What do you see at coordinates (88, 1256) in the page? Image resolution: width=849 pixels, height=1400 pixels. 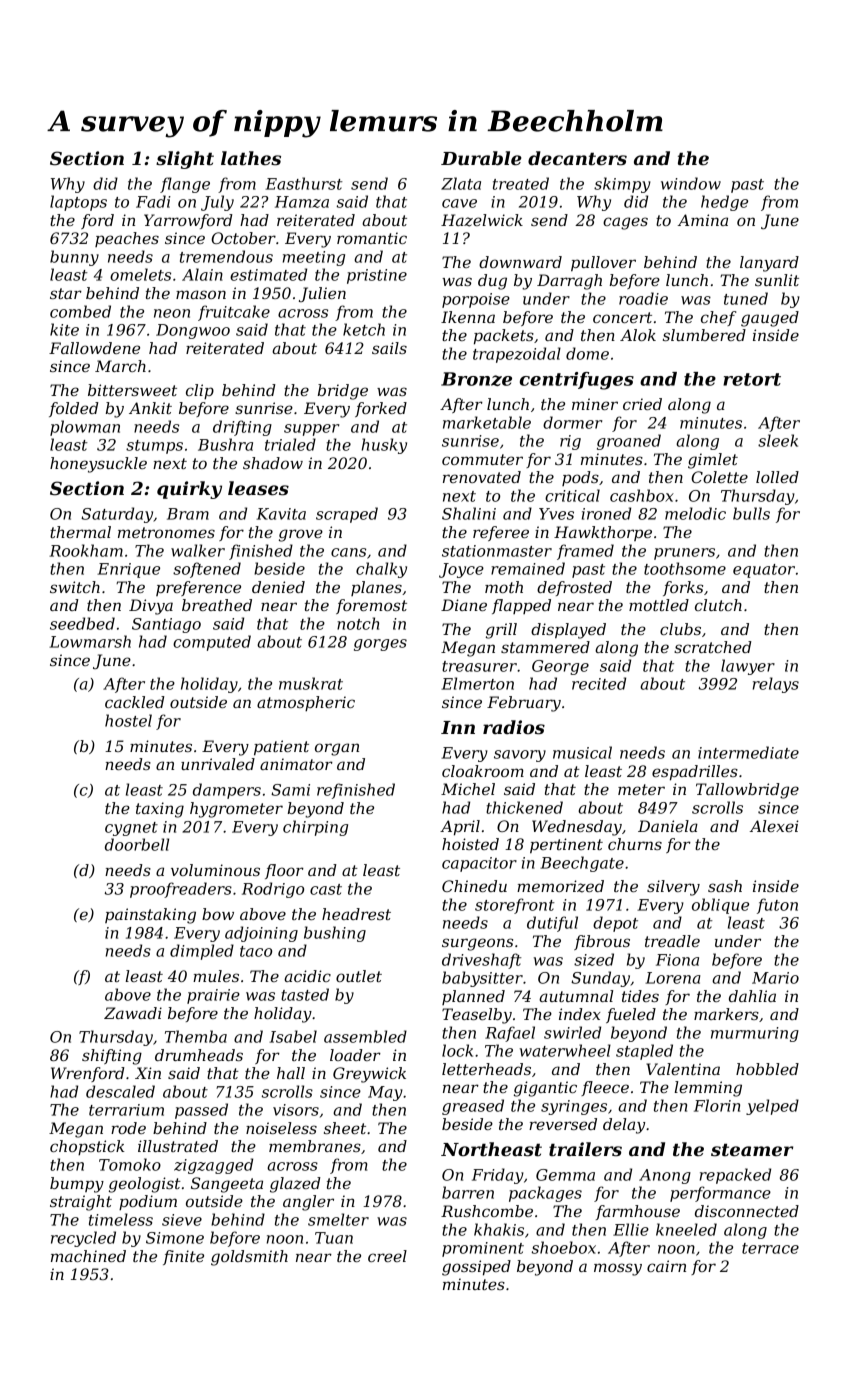 I see `machined` at bounding box center [88, 1256].
